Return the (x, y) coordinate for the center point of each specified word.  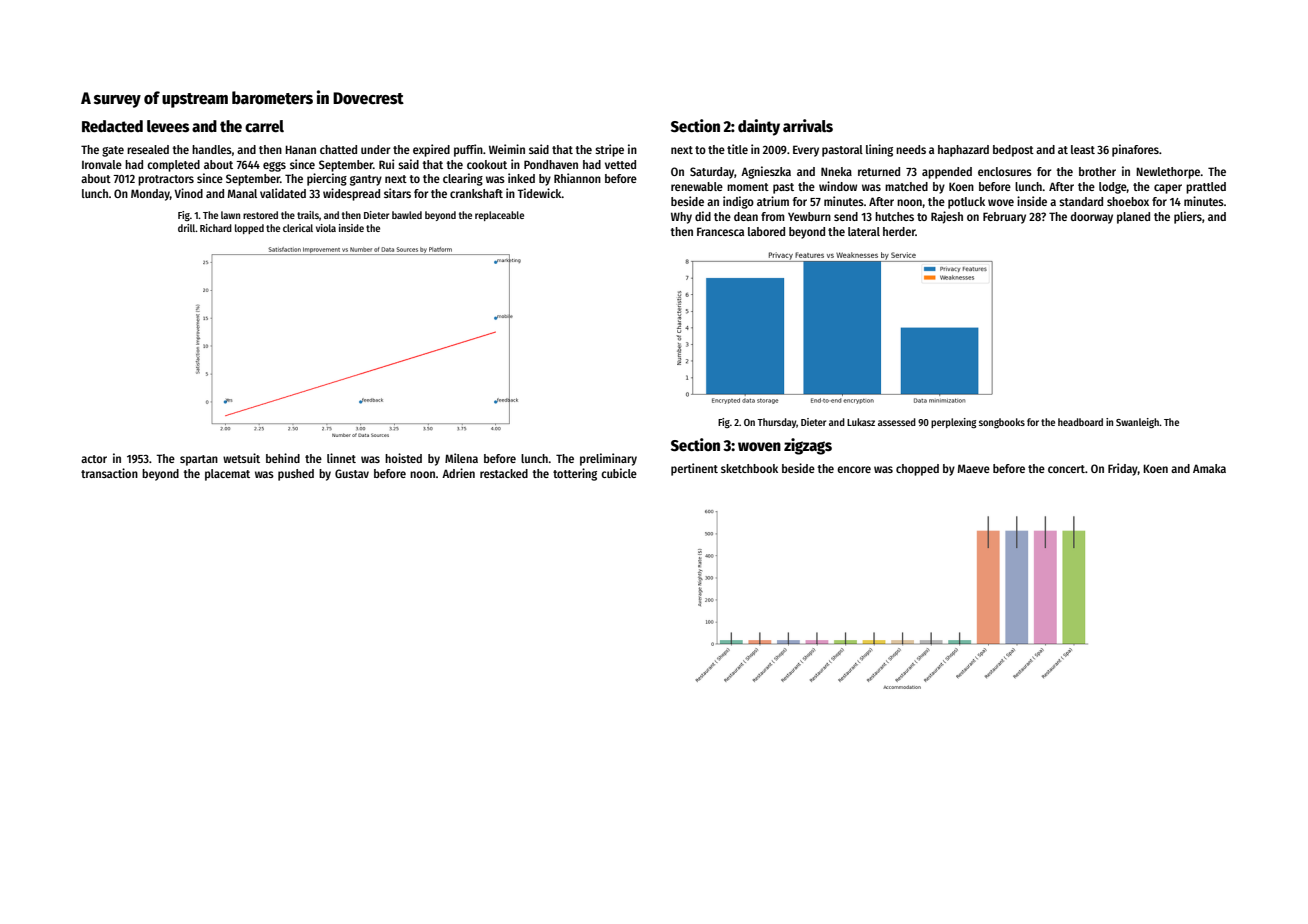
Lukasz (861, 422)
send (846, 216)
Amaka (1209, 468)
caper (1168, 189)
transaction (109, 473)
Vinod (188, 193)
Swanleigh (1137, 423)
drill (187, 228)
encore (854, 469)
